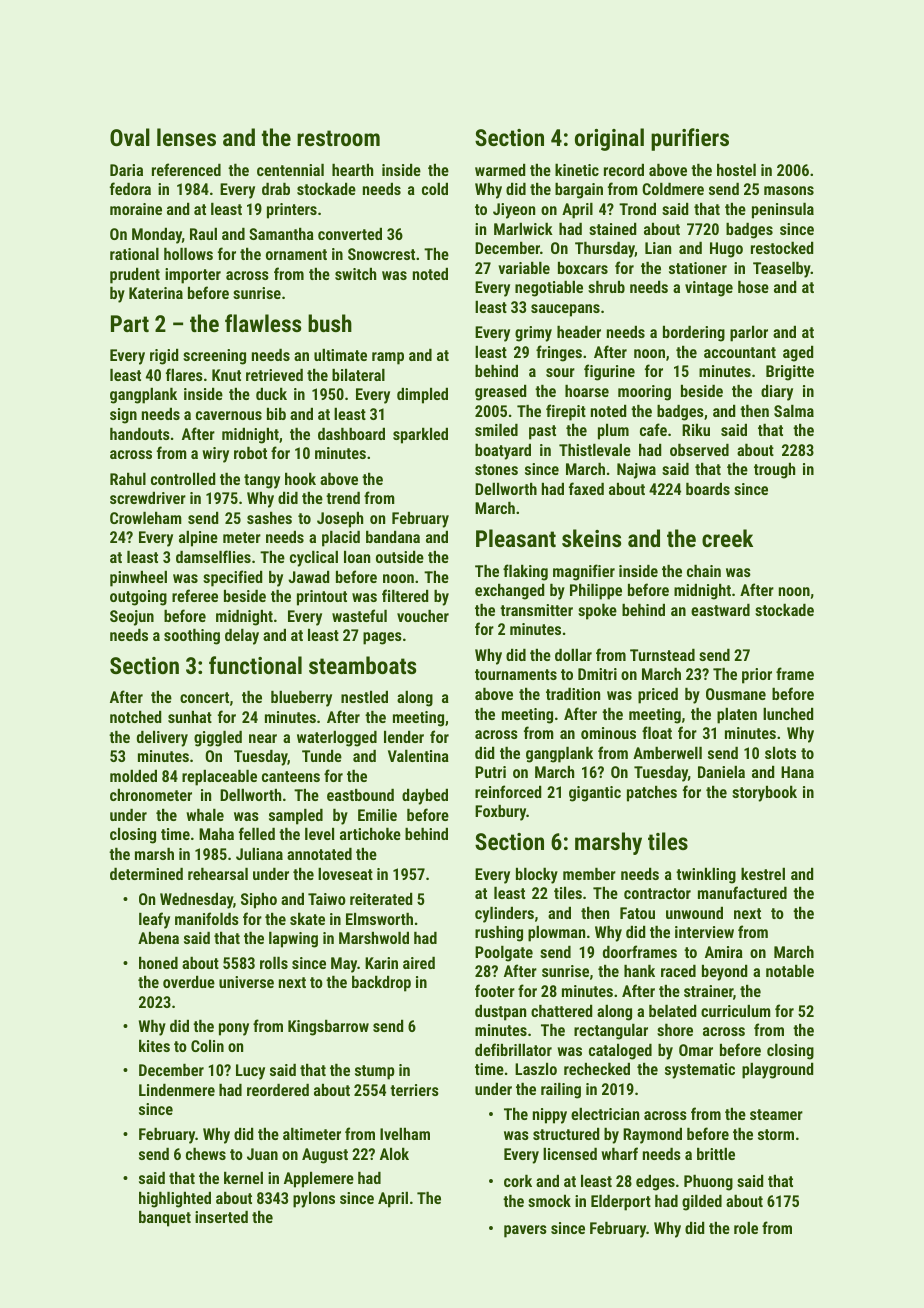 The width and height of the screenshot is (924, 1308). I want to click on restroom, so click(338, 138).
